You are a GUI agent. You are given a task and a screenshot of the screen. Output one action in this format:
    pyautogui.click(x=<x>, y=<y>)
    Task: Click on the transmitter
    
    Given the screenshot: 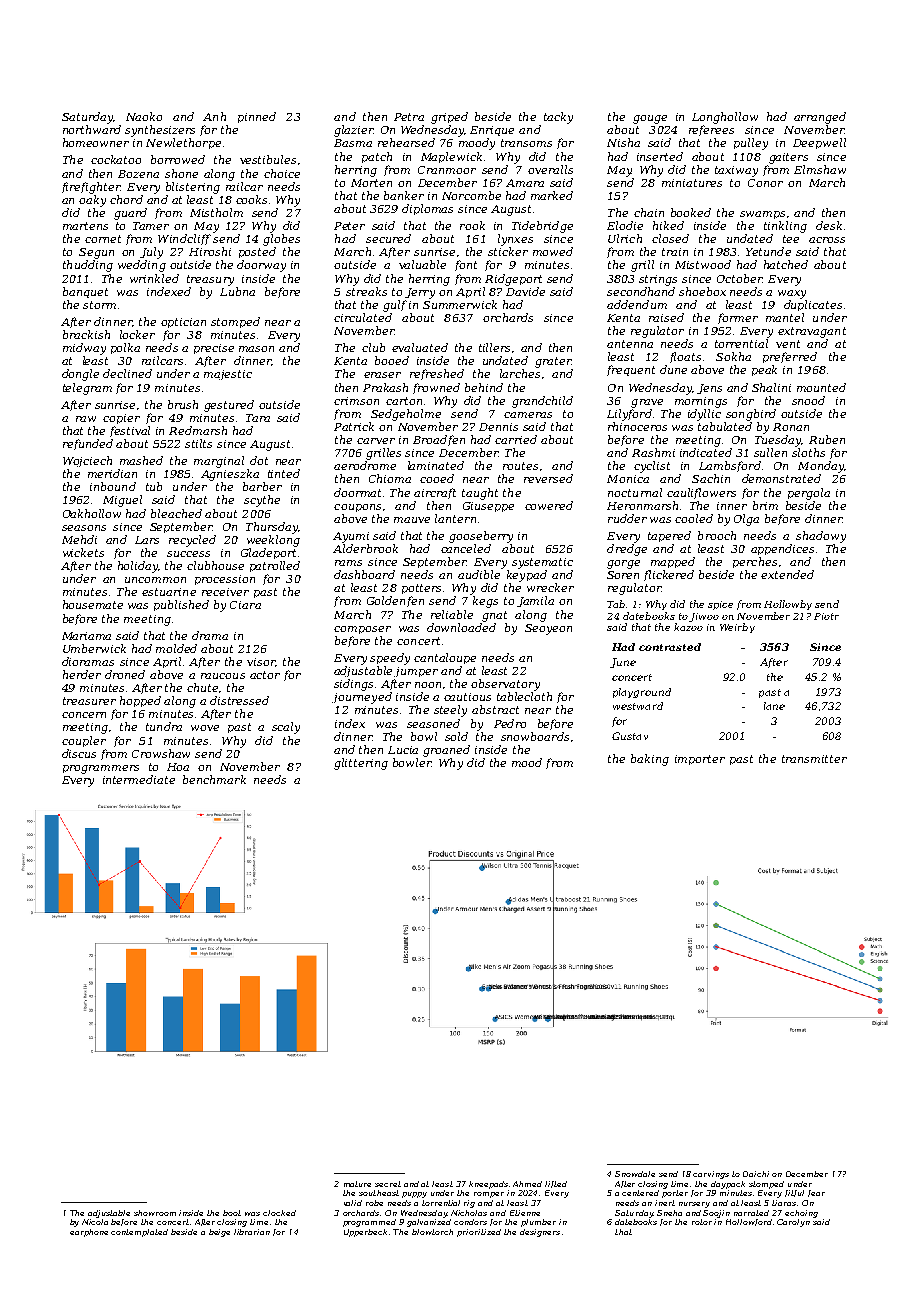 What is the action you would take?
    pyautogui.click(x=814, y=759)
